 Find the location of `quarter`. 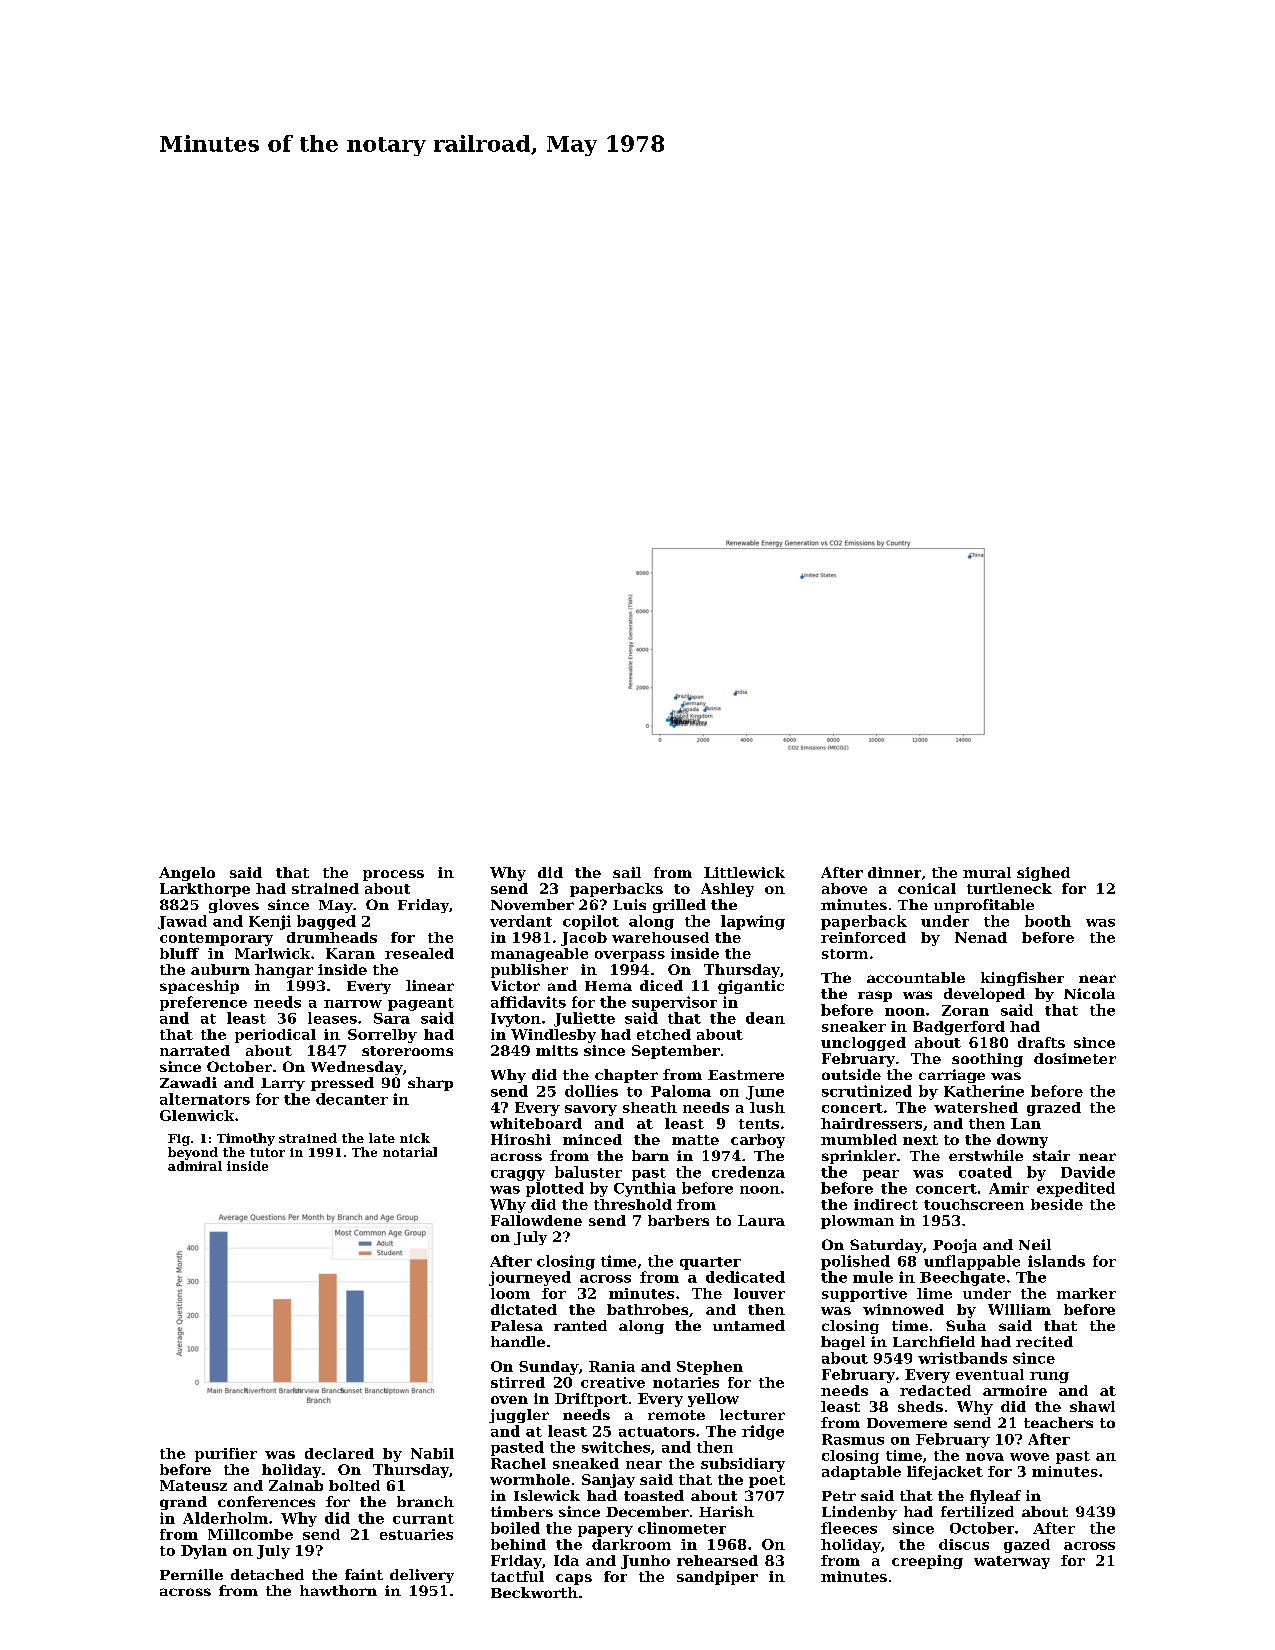

quarter is located at coordinates (710, 1263).
